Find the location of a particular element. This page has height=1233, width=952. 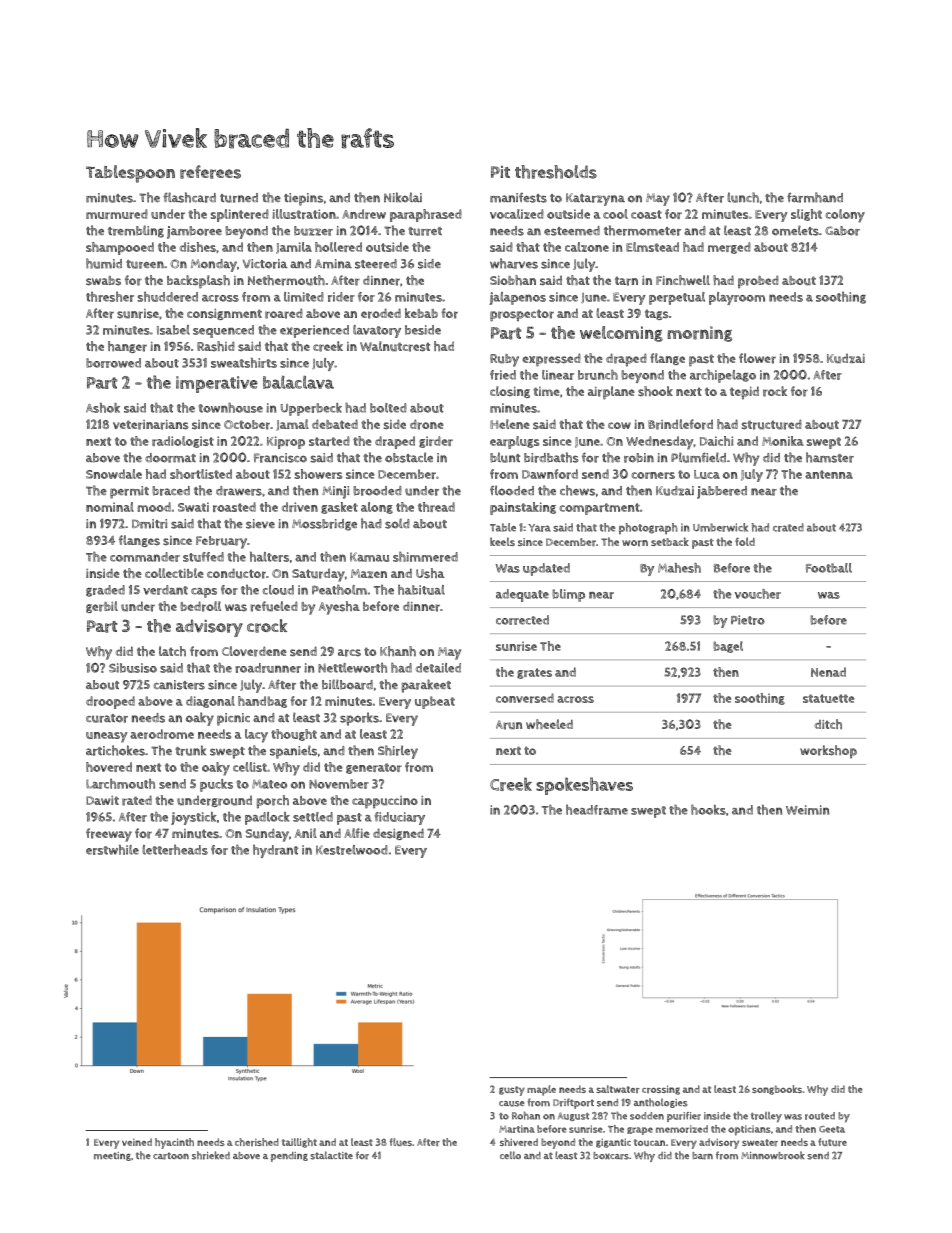

Helene is located at coordinates (510, 424).
